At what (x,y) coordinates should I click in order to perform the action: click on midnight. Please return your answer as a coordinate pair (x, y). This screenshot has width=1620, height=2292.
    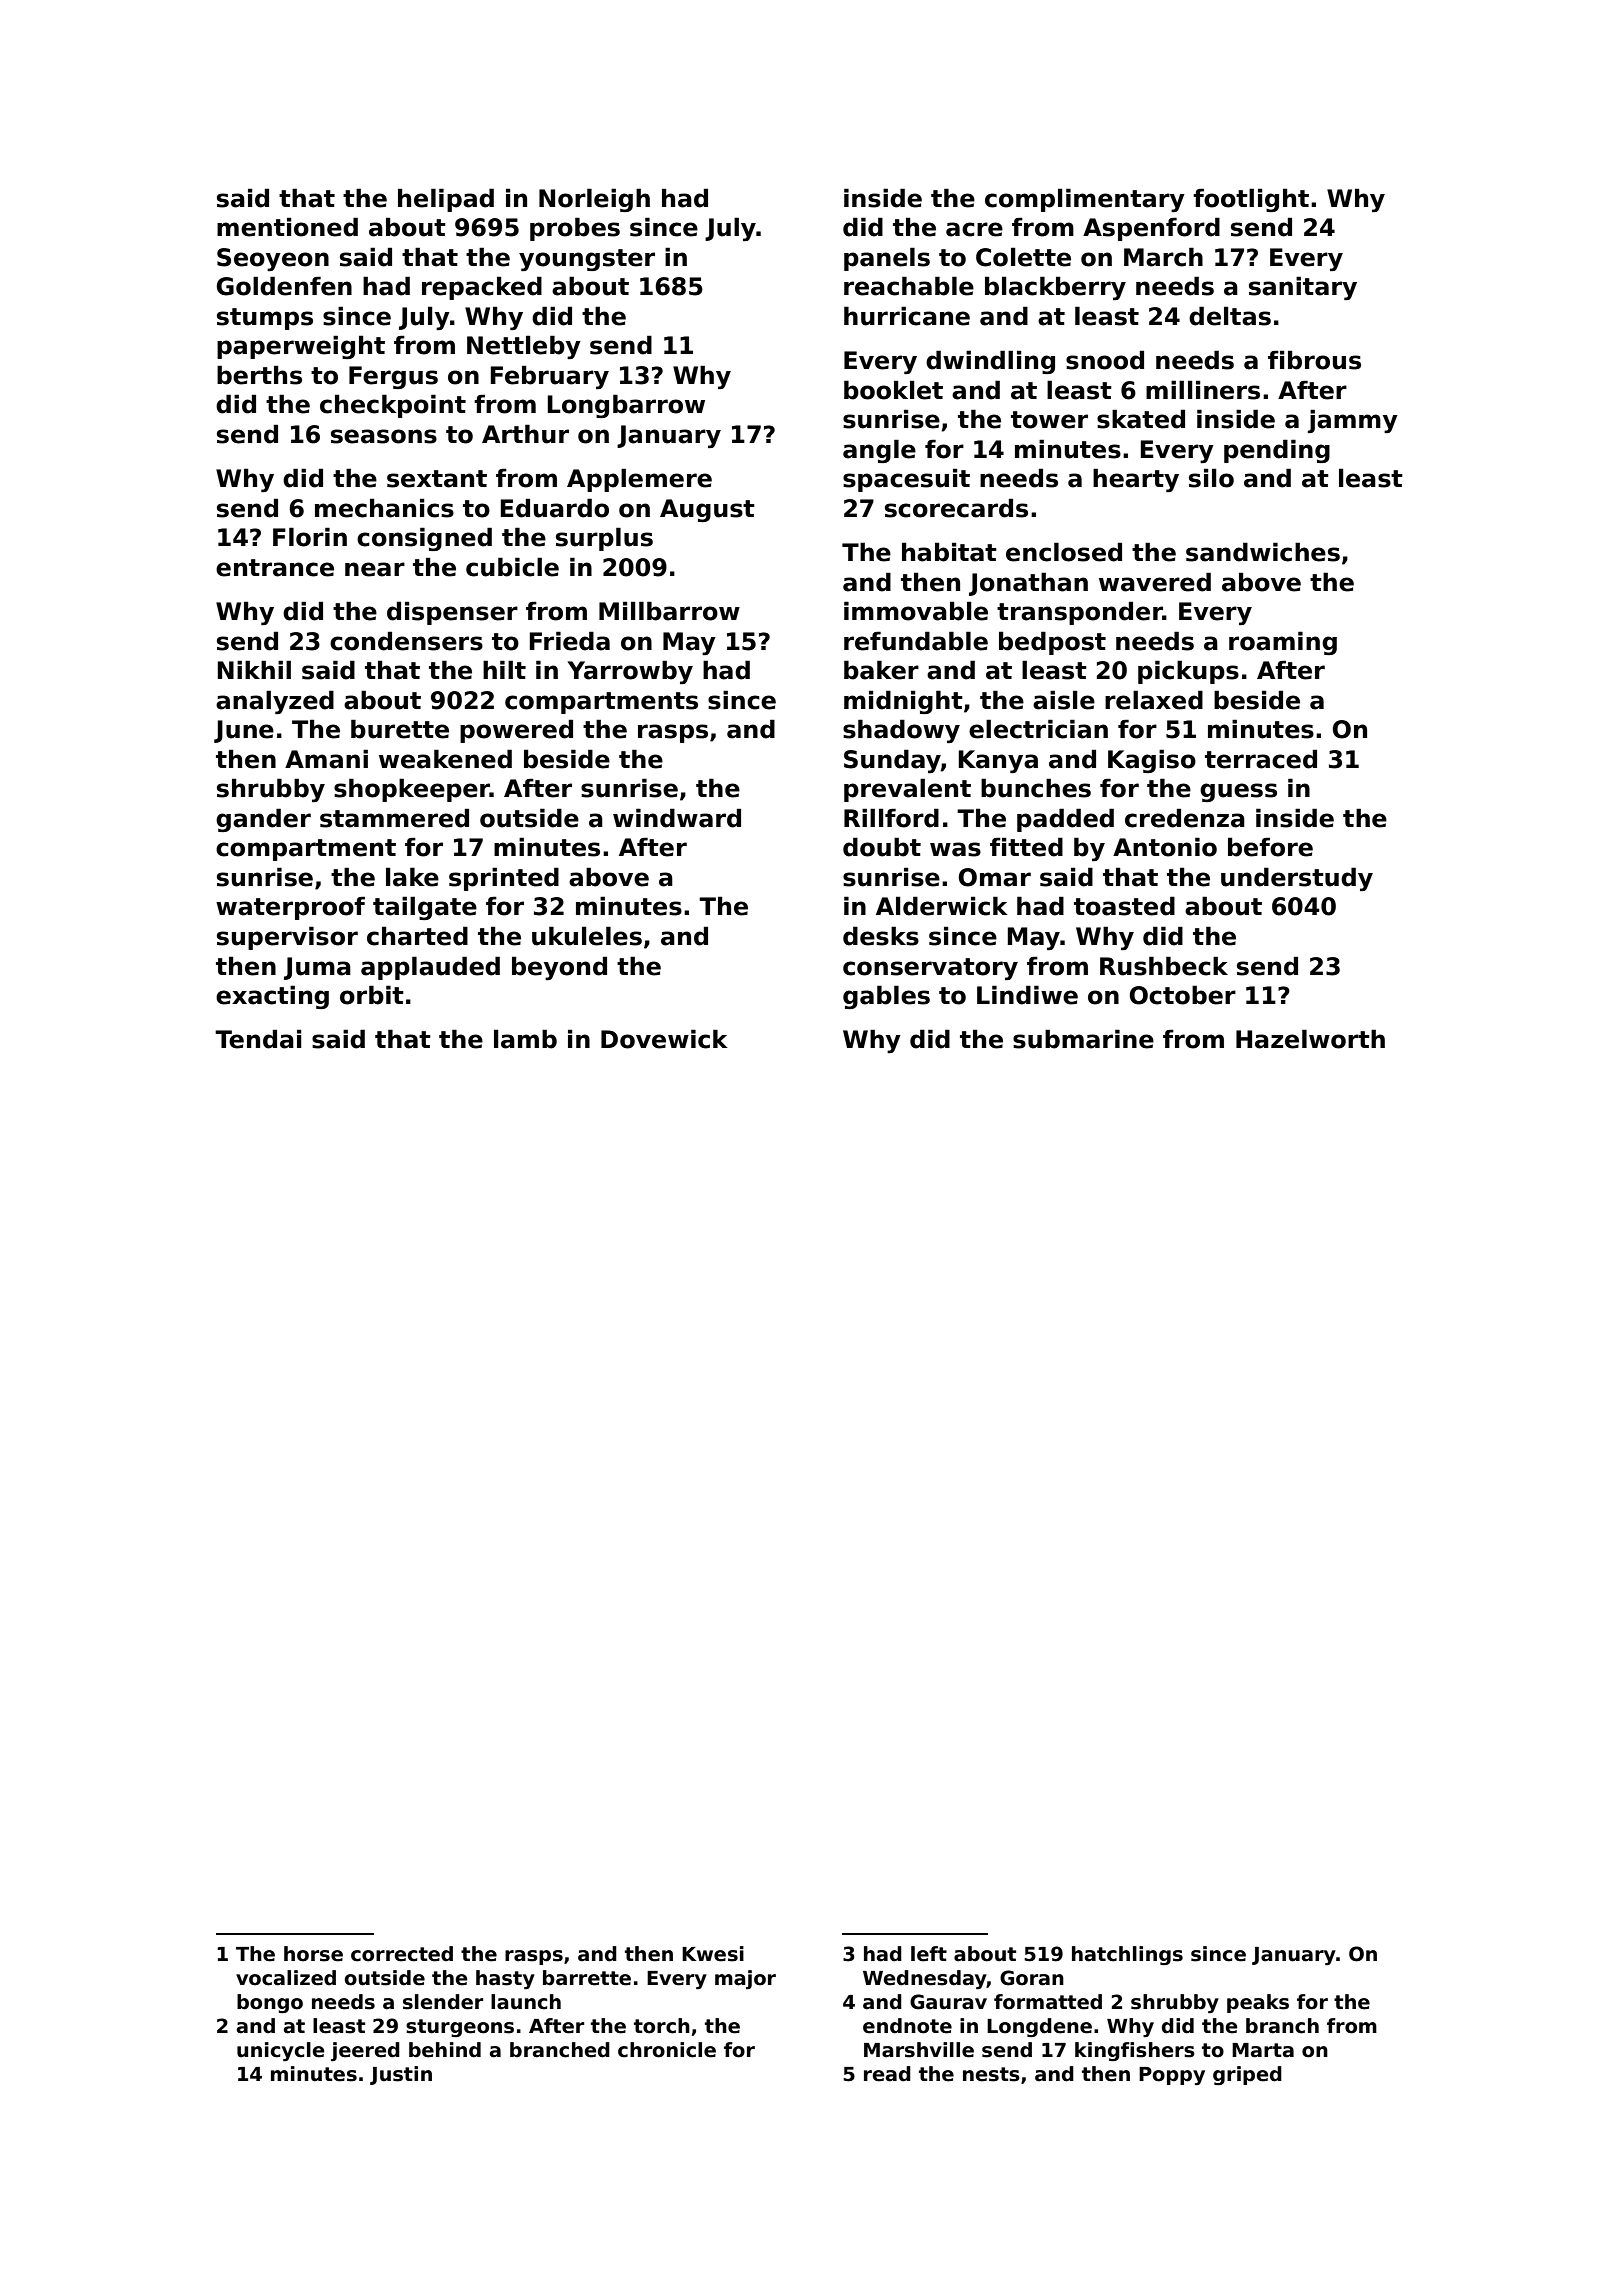
    Looking at the image, I should click on (903, 702).
